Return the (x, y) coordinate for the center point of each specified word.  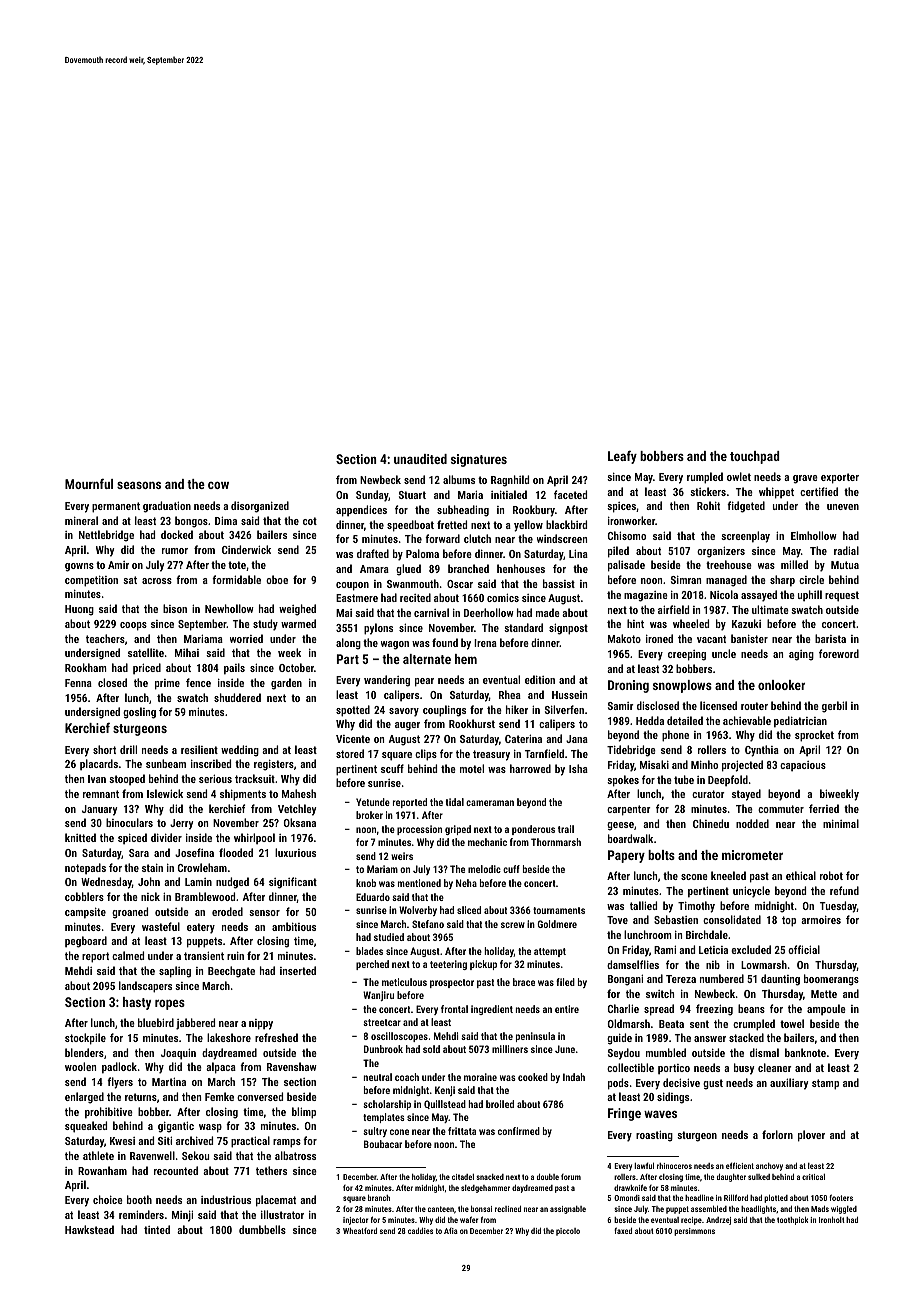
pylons (378, 629)
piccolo (568, 1232)
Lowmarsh (764, 964)
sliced (469, 910)
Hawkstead (89, 1229)
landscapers (145, 987)
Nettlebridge (106, 536)
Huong (79, 610)
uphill (810, 595)
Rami (665, 949)
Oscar (460, 584)
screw (513, 925)
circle (811, 579)
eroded (227, 911)
